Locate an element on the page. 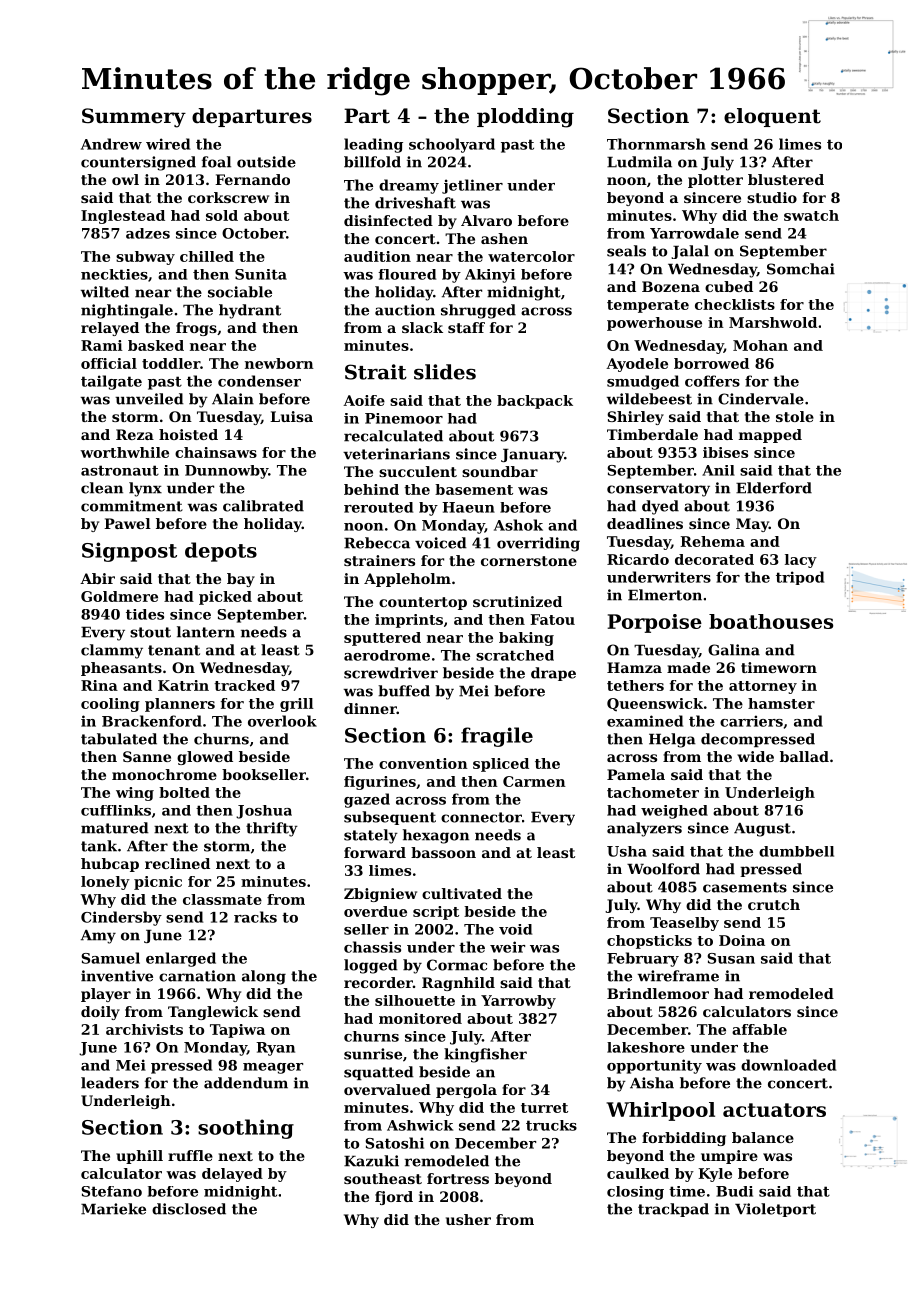  made is located at coordinates (688, 667).
